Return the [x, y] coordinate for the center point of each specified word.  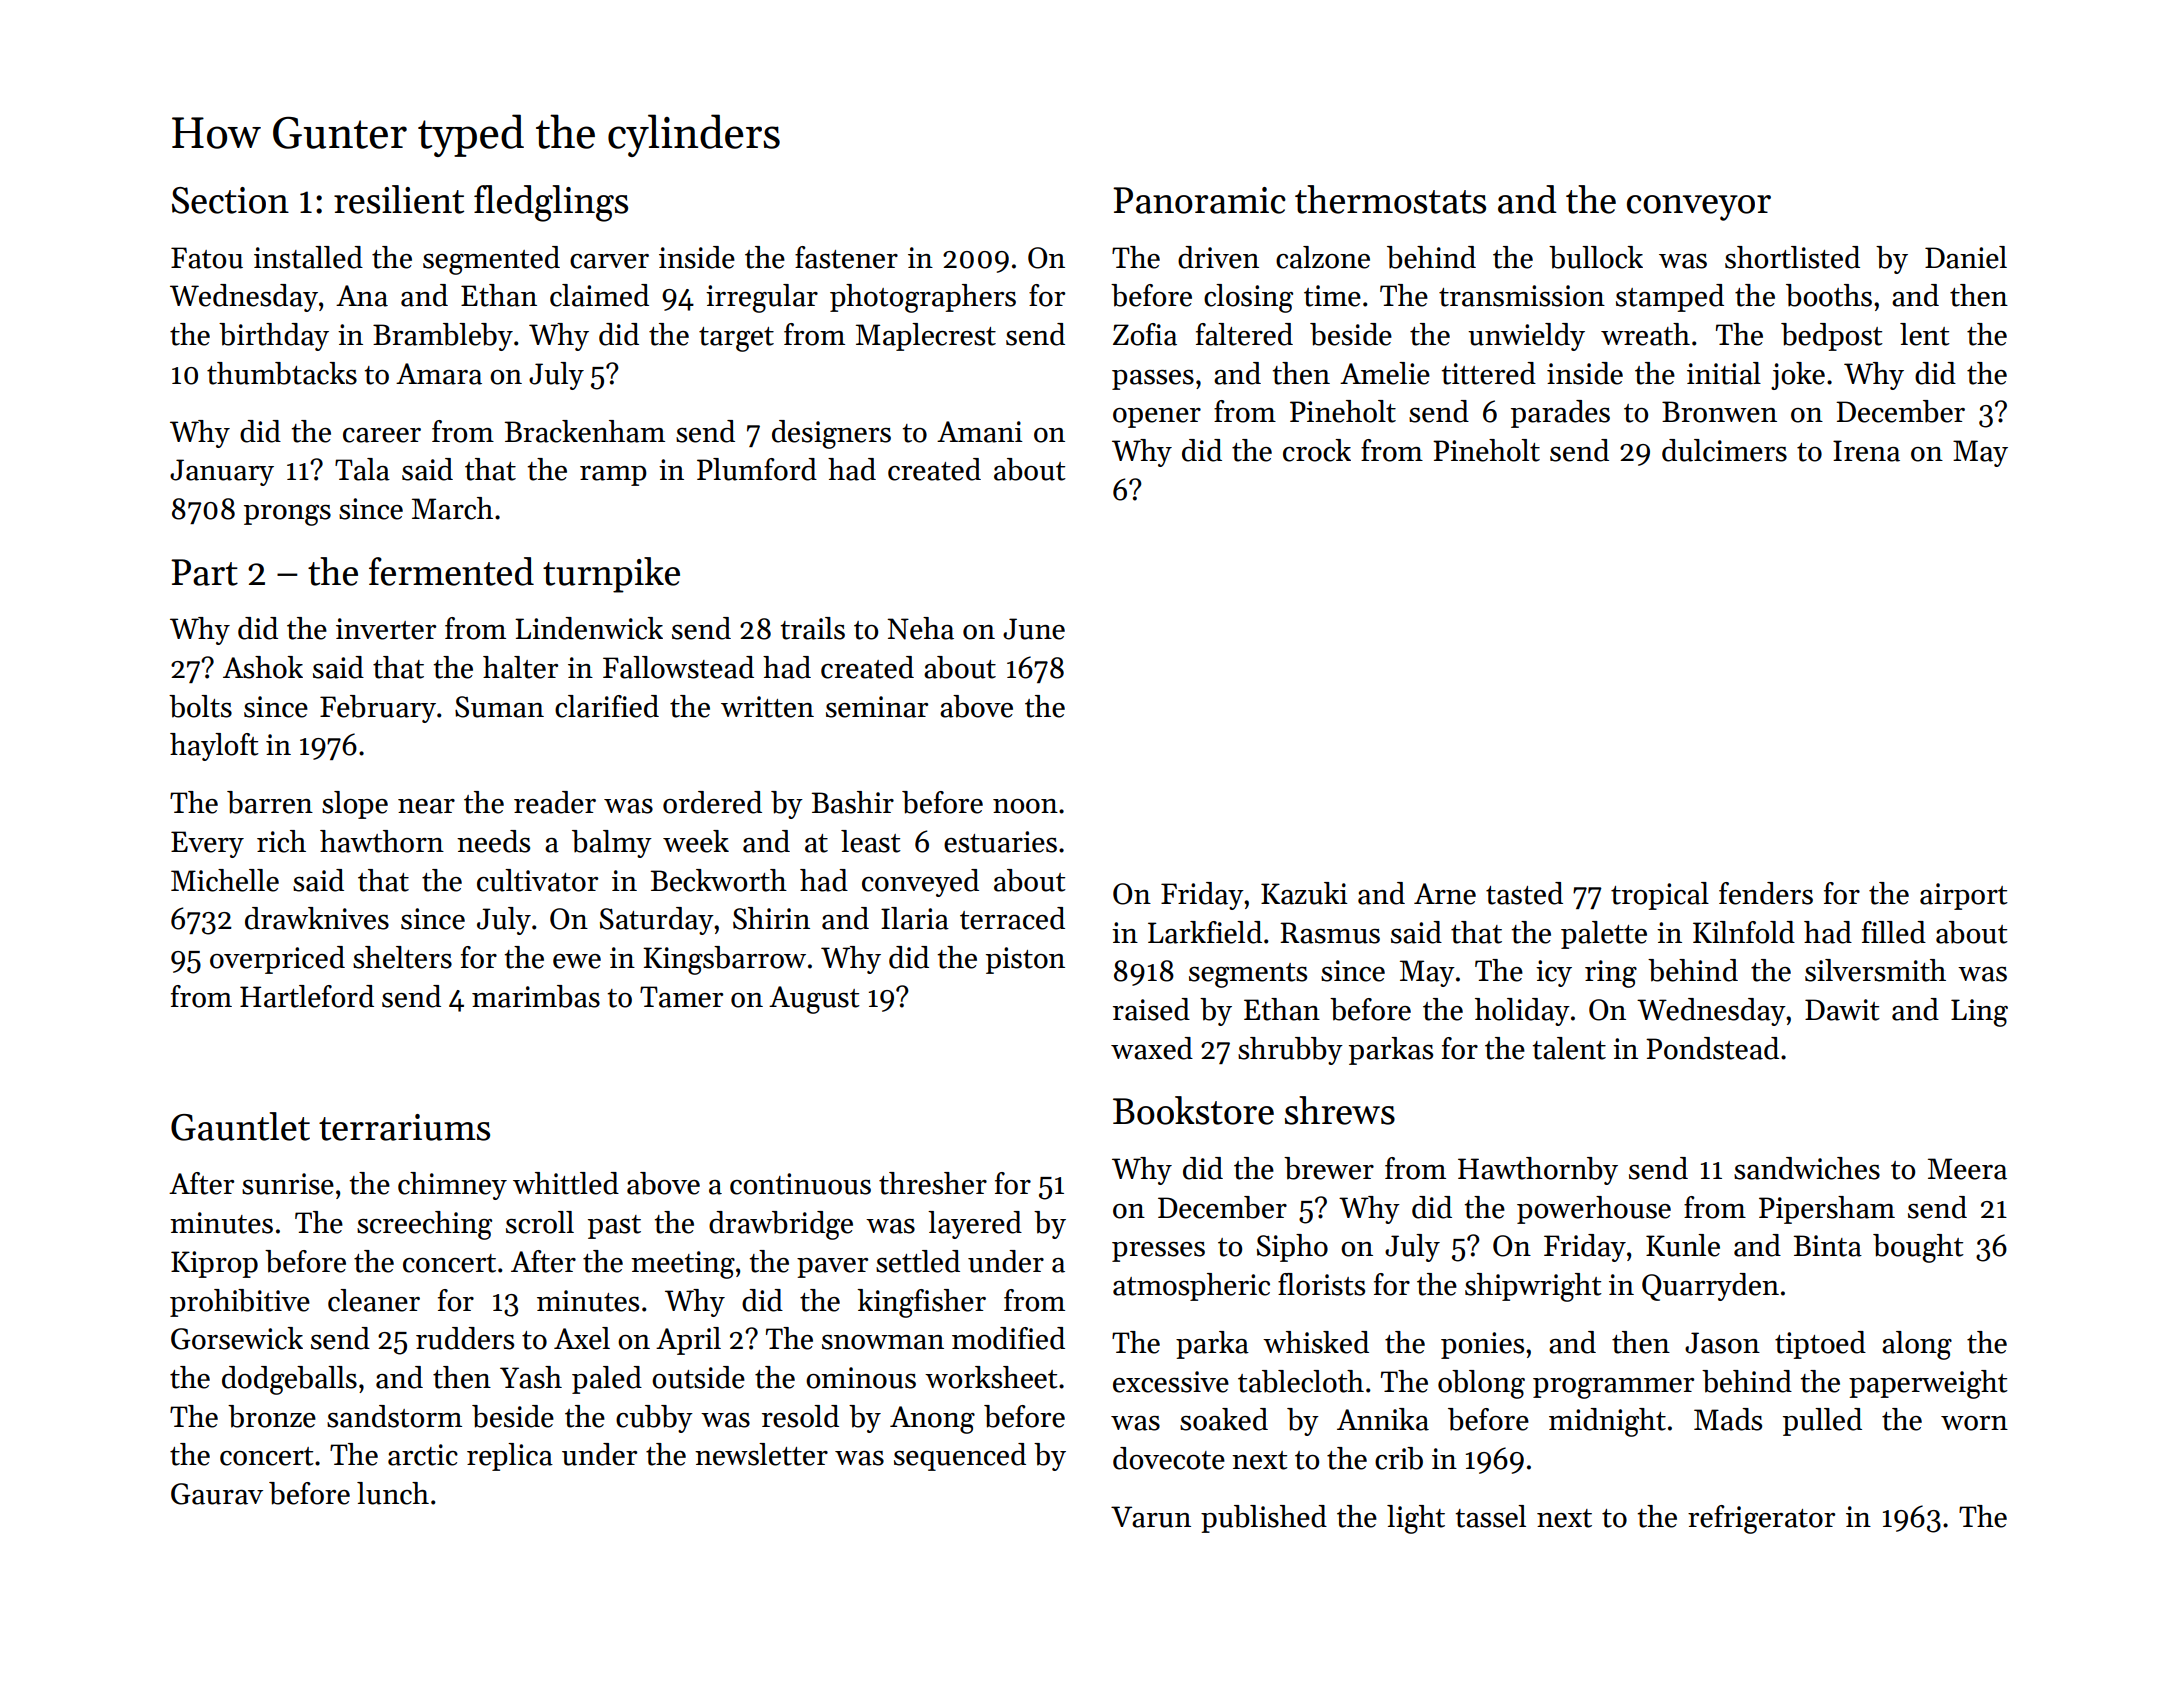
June [1034, 629]
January [222, 472]
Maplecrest [926, 337]
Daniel [1966, 257]
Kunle [1683, 1245]
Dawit [1842, 1010]
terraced [1012, 918]
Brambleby [443, 337]
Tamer [681, 997]
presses [1158, 1252]
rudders [465, 1338]
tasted [1524, 893]
